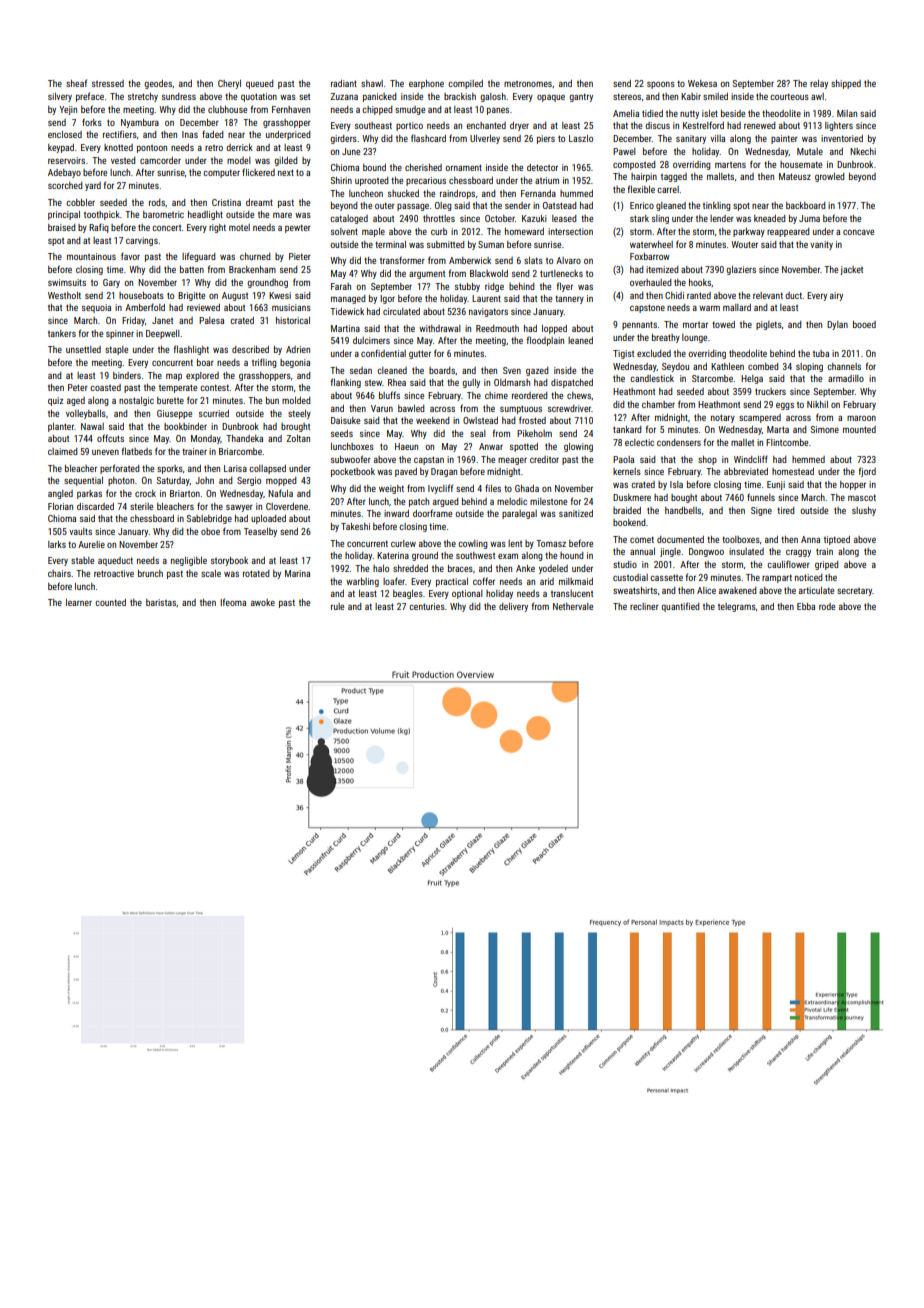  Describe the element at coordinates (542, 167) in the screenshot. I see `detector` at that location.
